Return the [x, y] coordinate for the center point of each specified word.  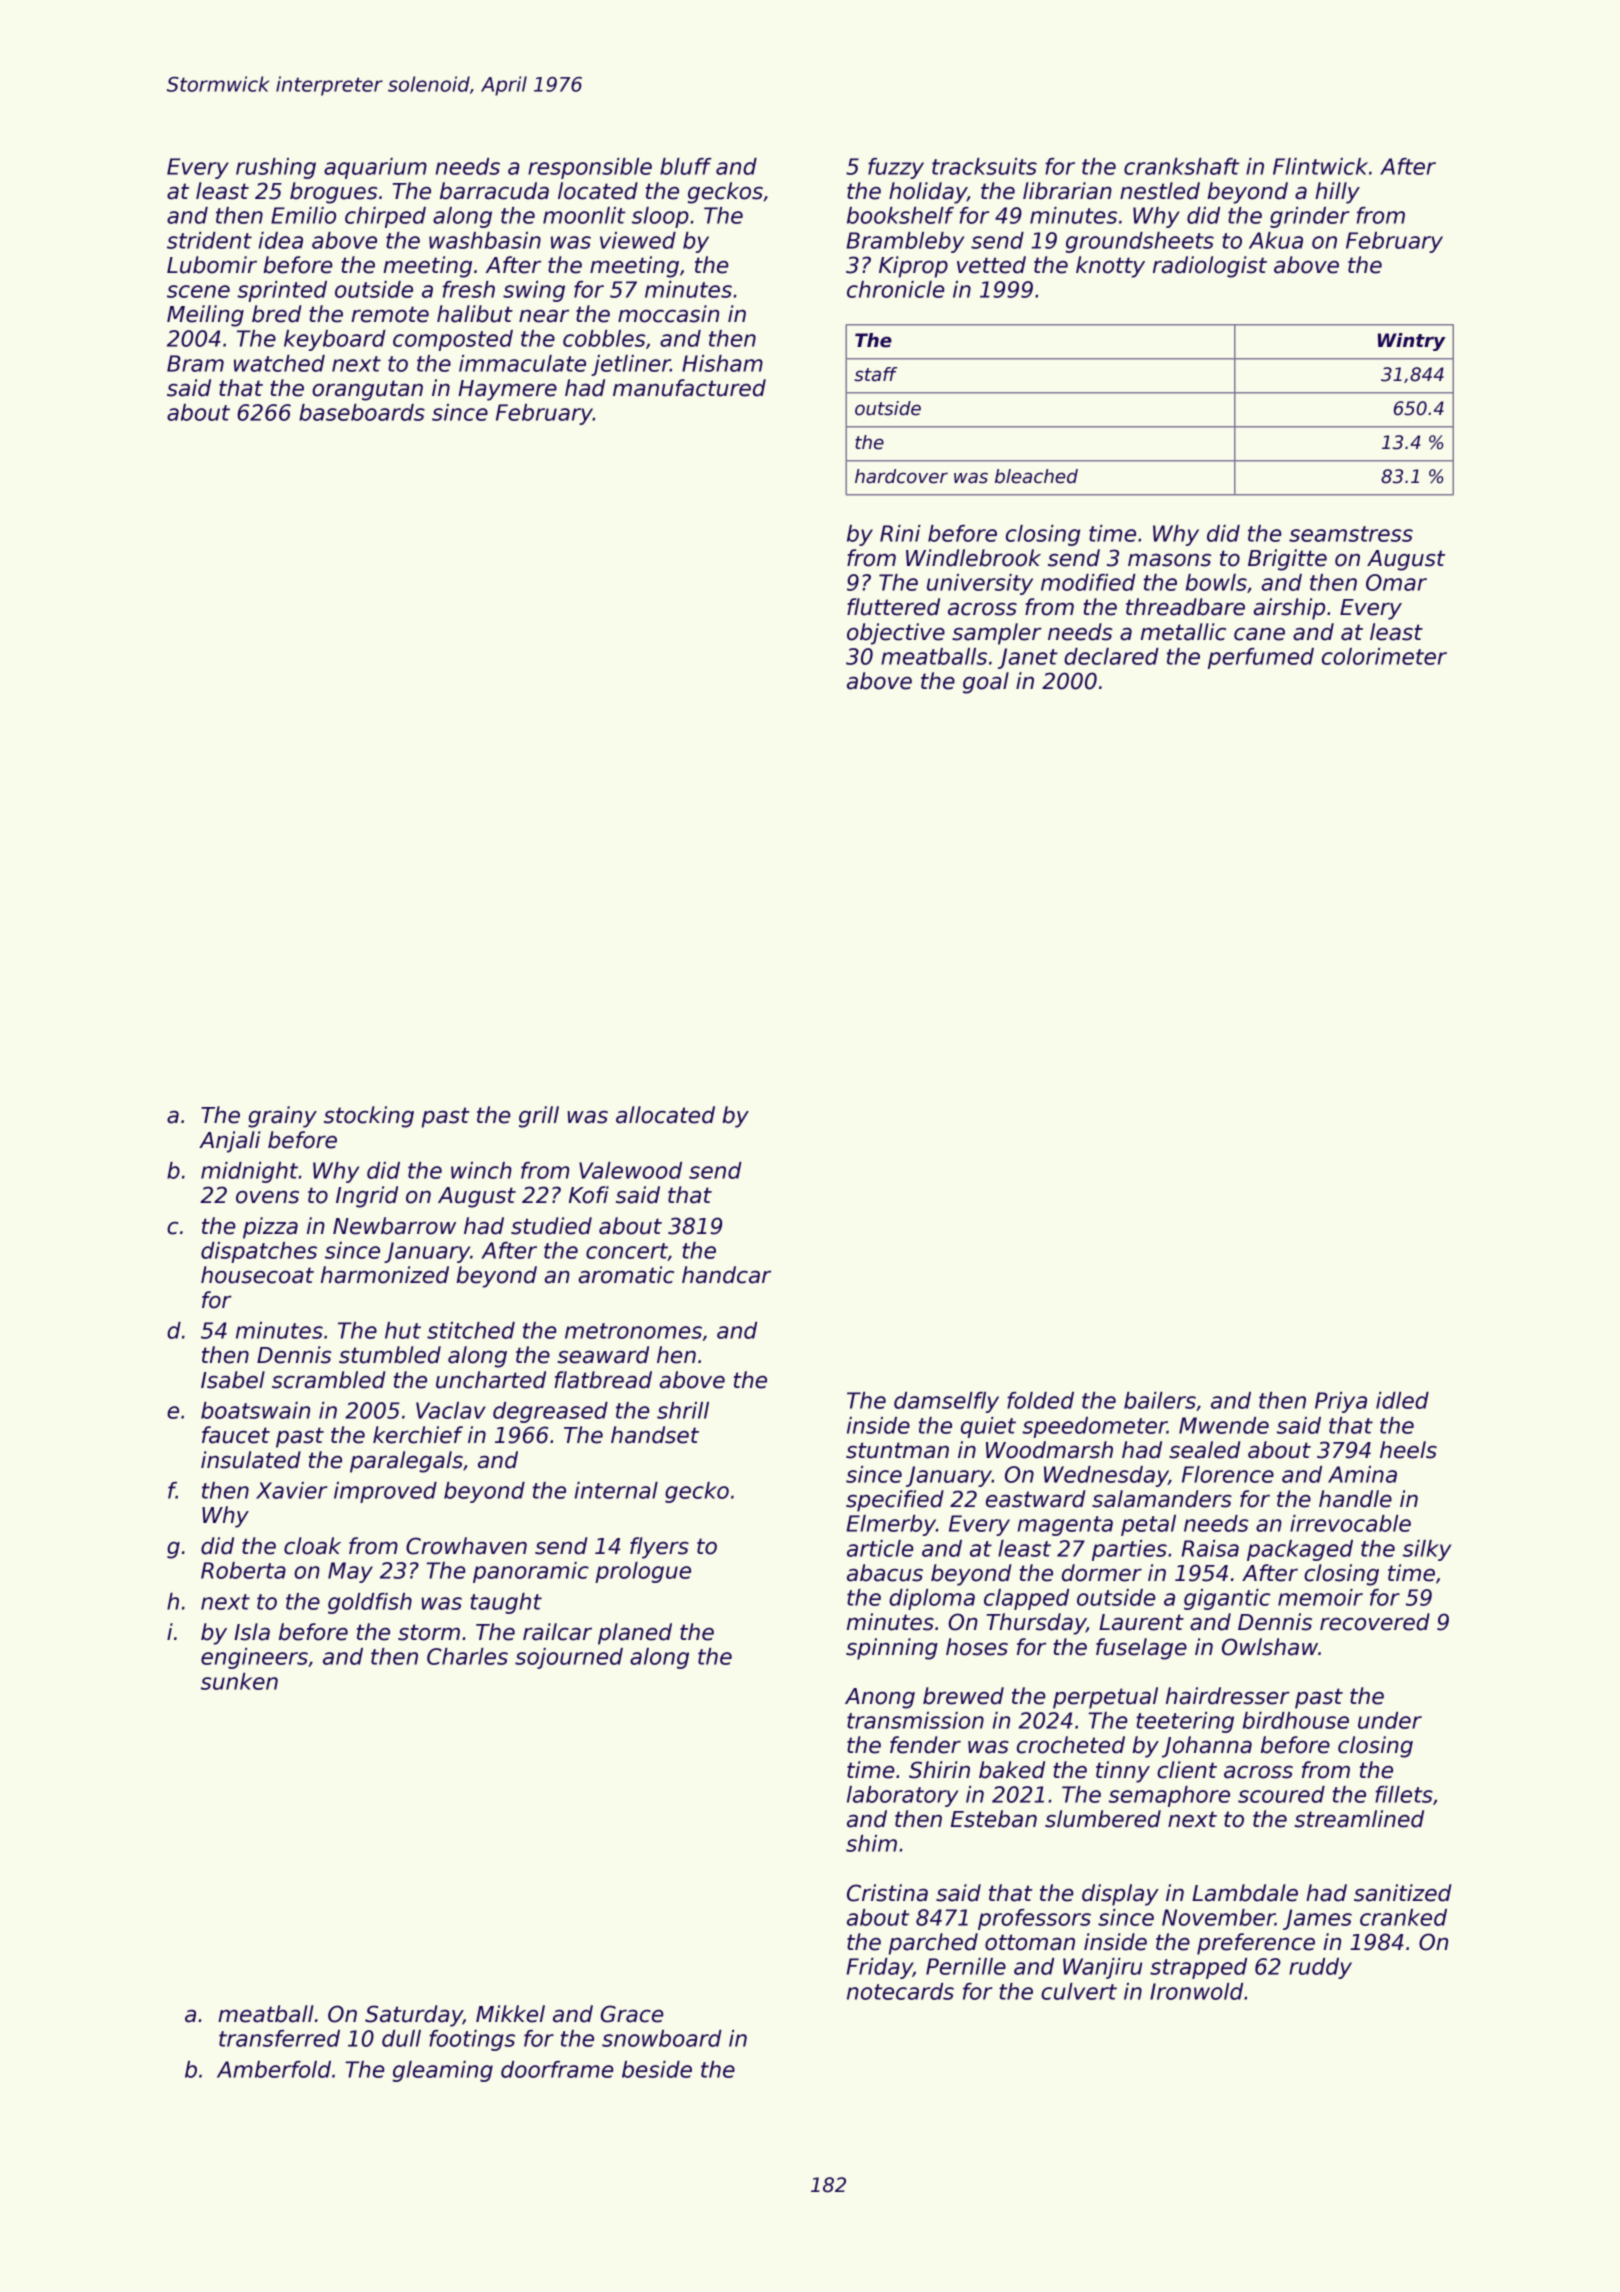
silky [1427, 1550]
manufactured [689, 388]
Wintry [1412, 342]
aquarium [375, 168]
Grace [632, 2014]
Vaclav [451, 1410]
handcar [726, 1275]
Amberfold [274, 2069]
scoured [1281, 1794]
